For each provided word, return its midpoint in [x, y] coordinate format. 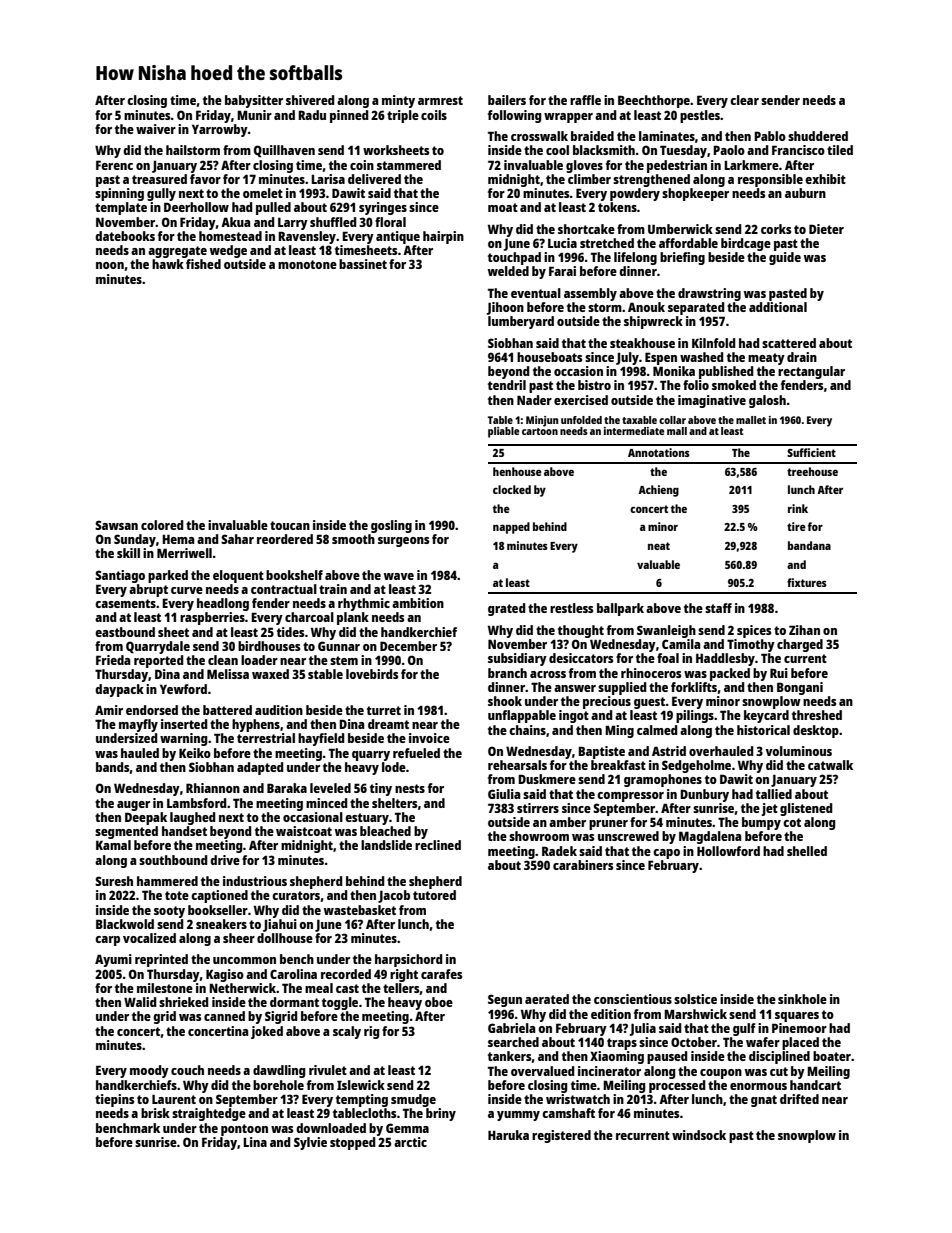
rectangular [811, 372]
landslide [386, 845]
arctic [410, 1142]
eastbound [125, 632]
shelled [807, 851]
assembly [590, 294]
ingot [574, 716]
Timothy [751, 645]
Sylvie [310, 1143]
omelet [263, 193]
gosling [391, 526]
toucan [290, 525]
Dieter [826, 229]
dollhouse [285, 938]
